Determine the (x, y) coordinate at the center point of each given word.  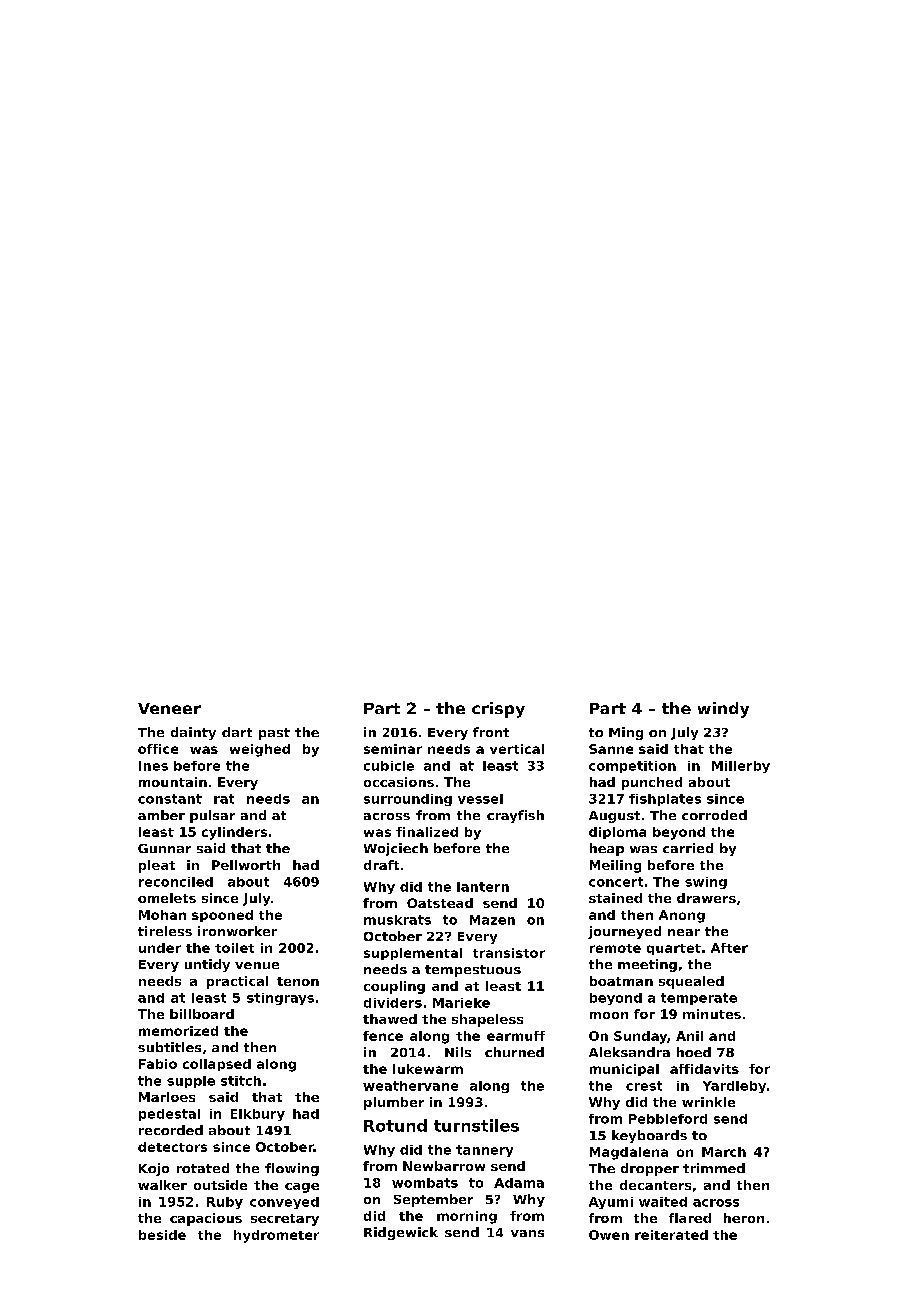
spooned (222, 916)
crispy (498, 710)
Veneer (169, 708)
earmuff (516, 1036)
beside (162, 1235)
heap (607, 849)
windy (723, 710)
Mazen (492, 920)
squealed (691, 982)
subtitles (169, 1047)
